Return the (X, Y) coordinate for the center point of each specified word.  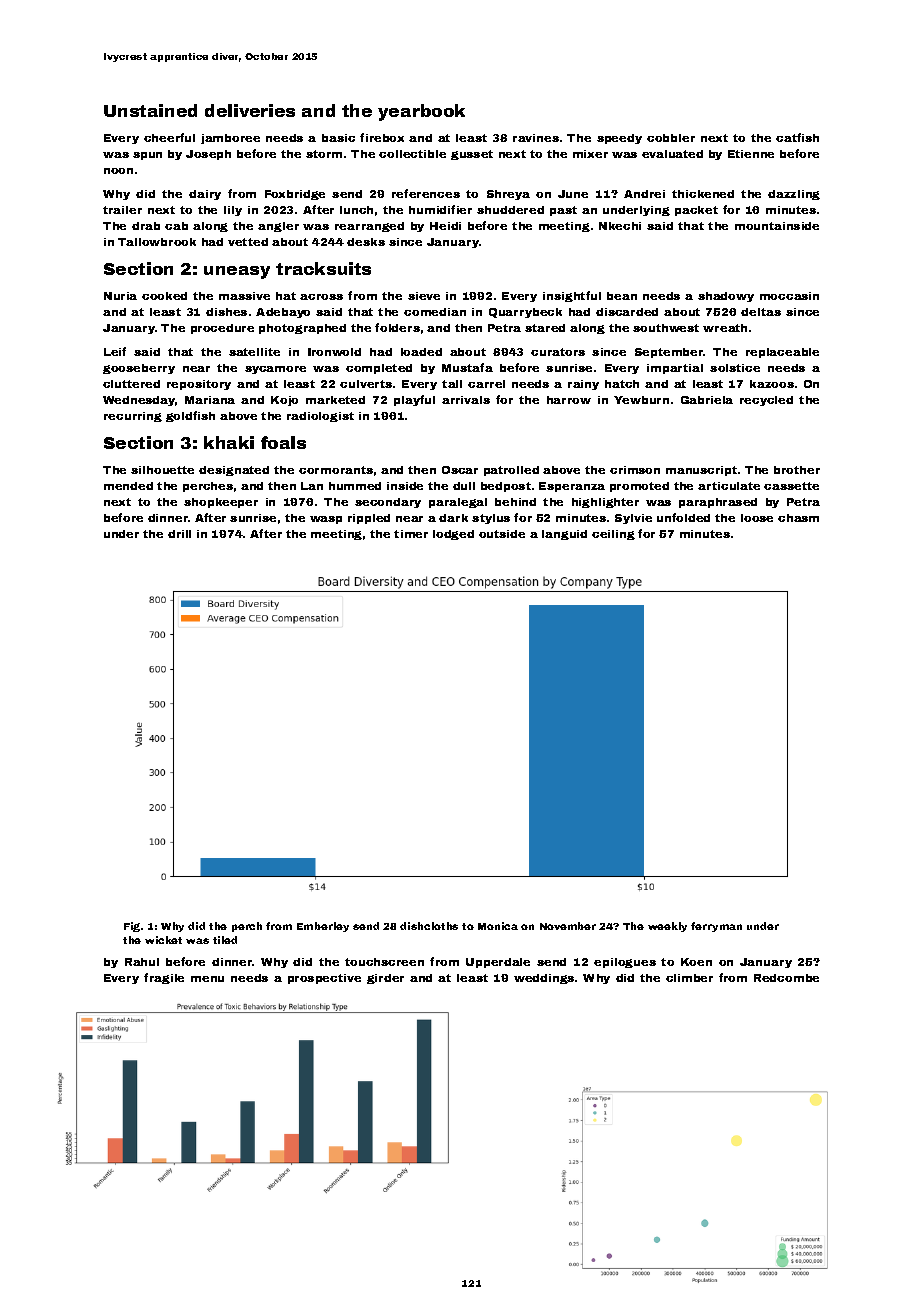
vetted (248, 242)
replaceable (782, 353)
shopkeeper (221, 503)
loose (757, 518)
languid (564, 535)
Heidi (445, 226)
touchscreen (384, 962)
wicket (163, 940)
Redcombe (786, 978)
